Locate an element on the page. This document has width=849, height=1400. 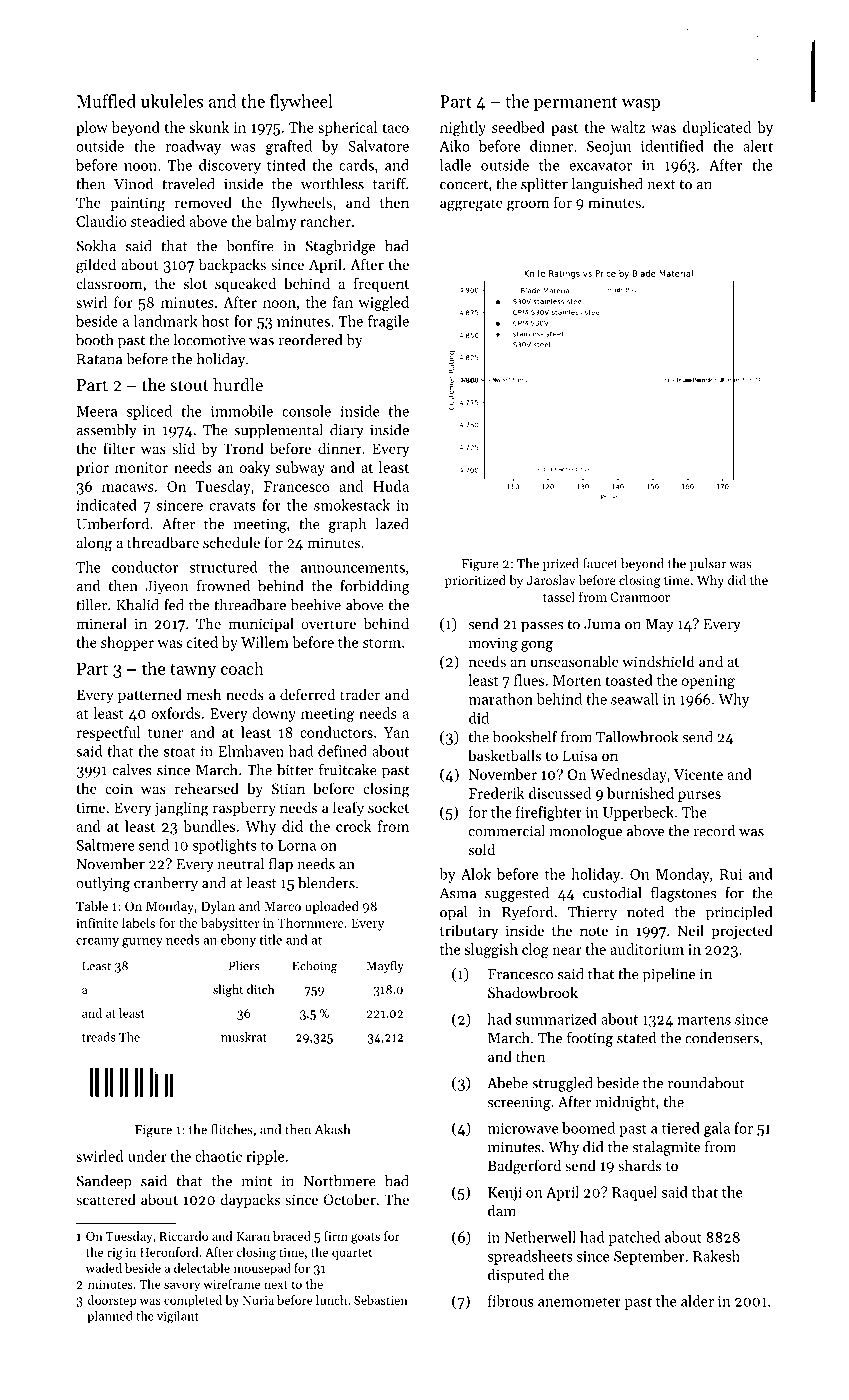
alert is located at coordinates (758, 146).
